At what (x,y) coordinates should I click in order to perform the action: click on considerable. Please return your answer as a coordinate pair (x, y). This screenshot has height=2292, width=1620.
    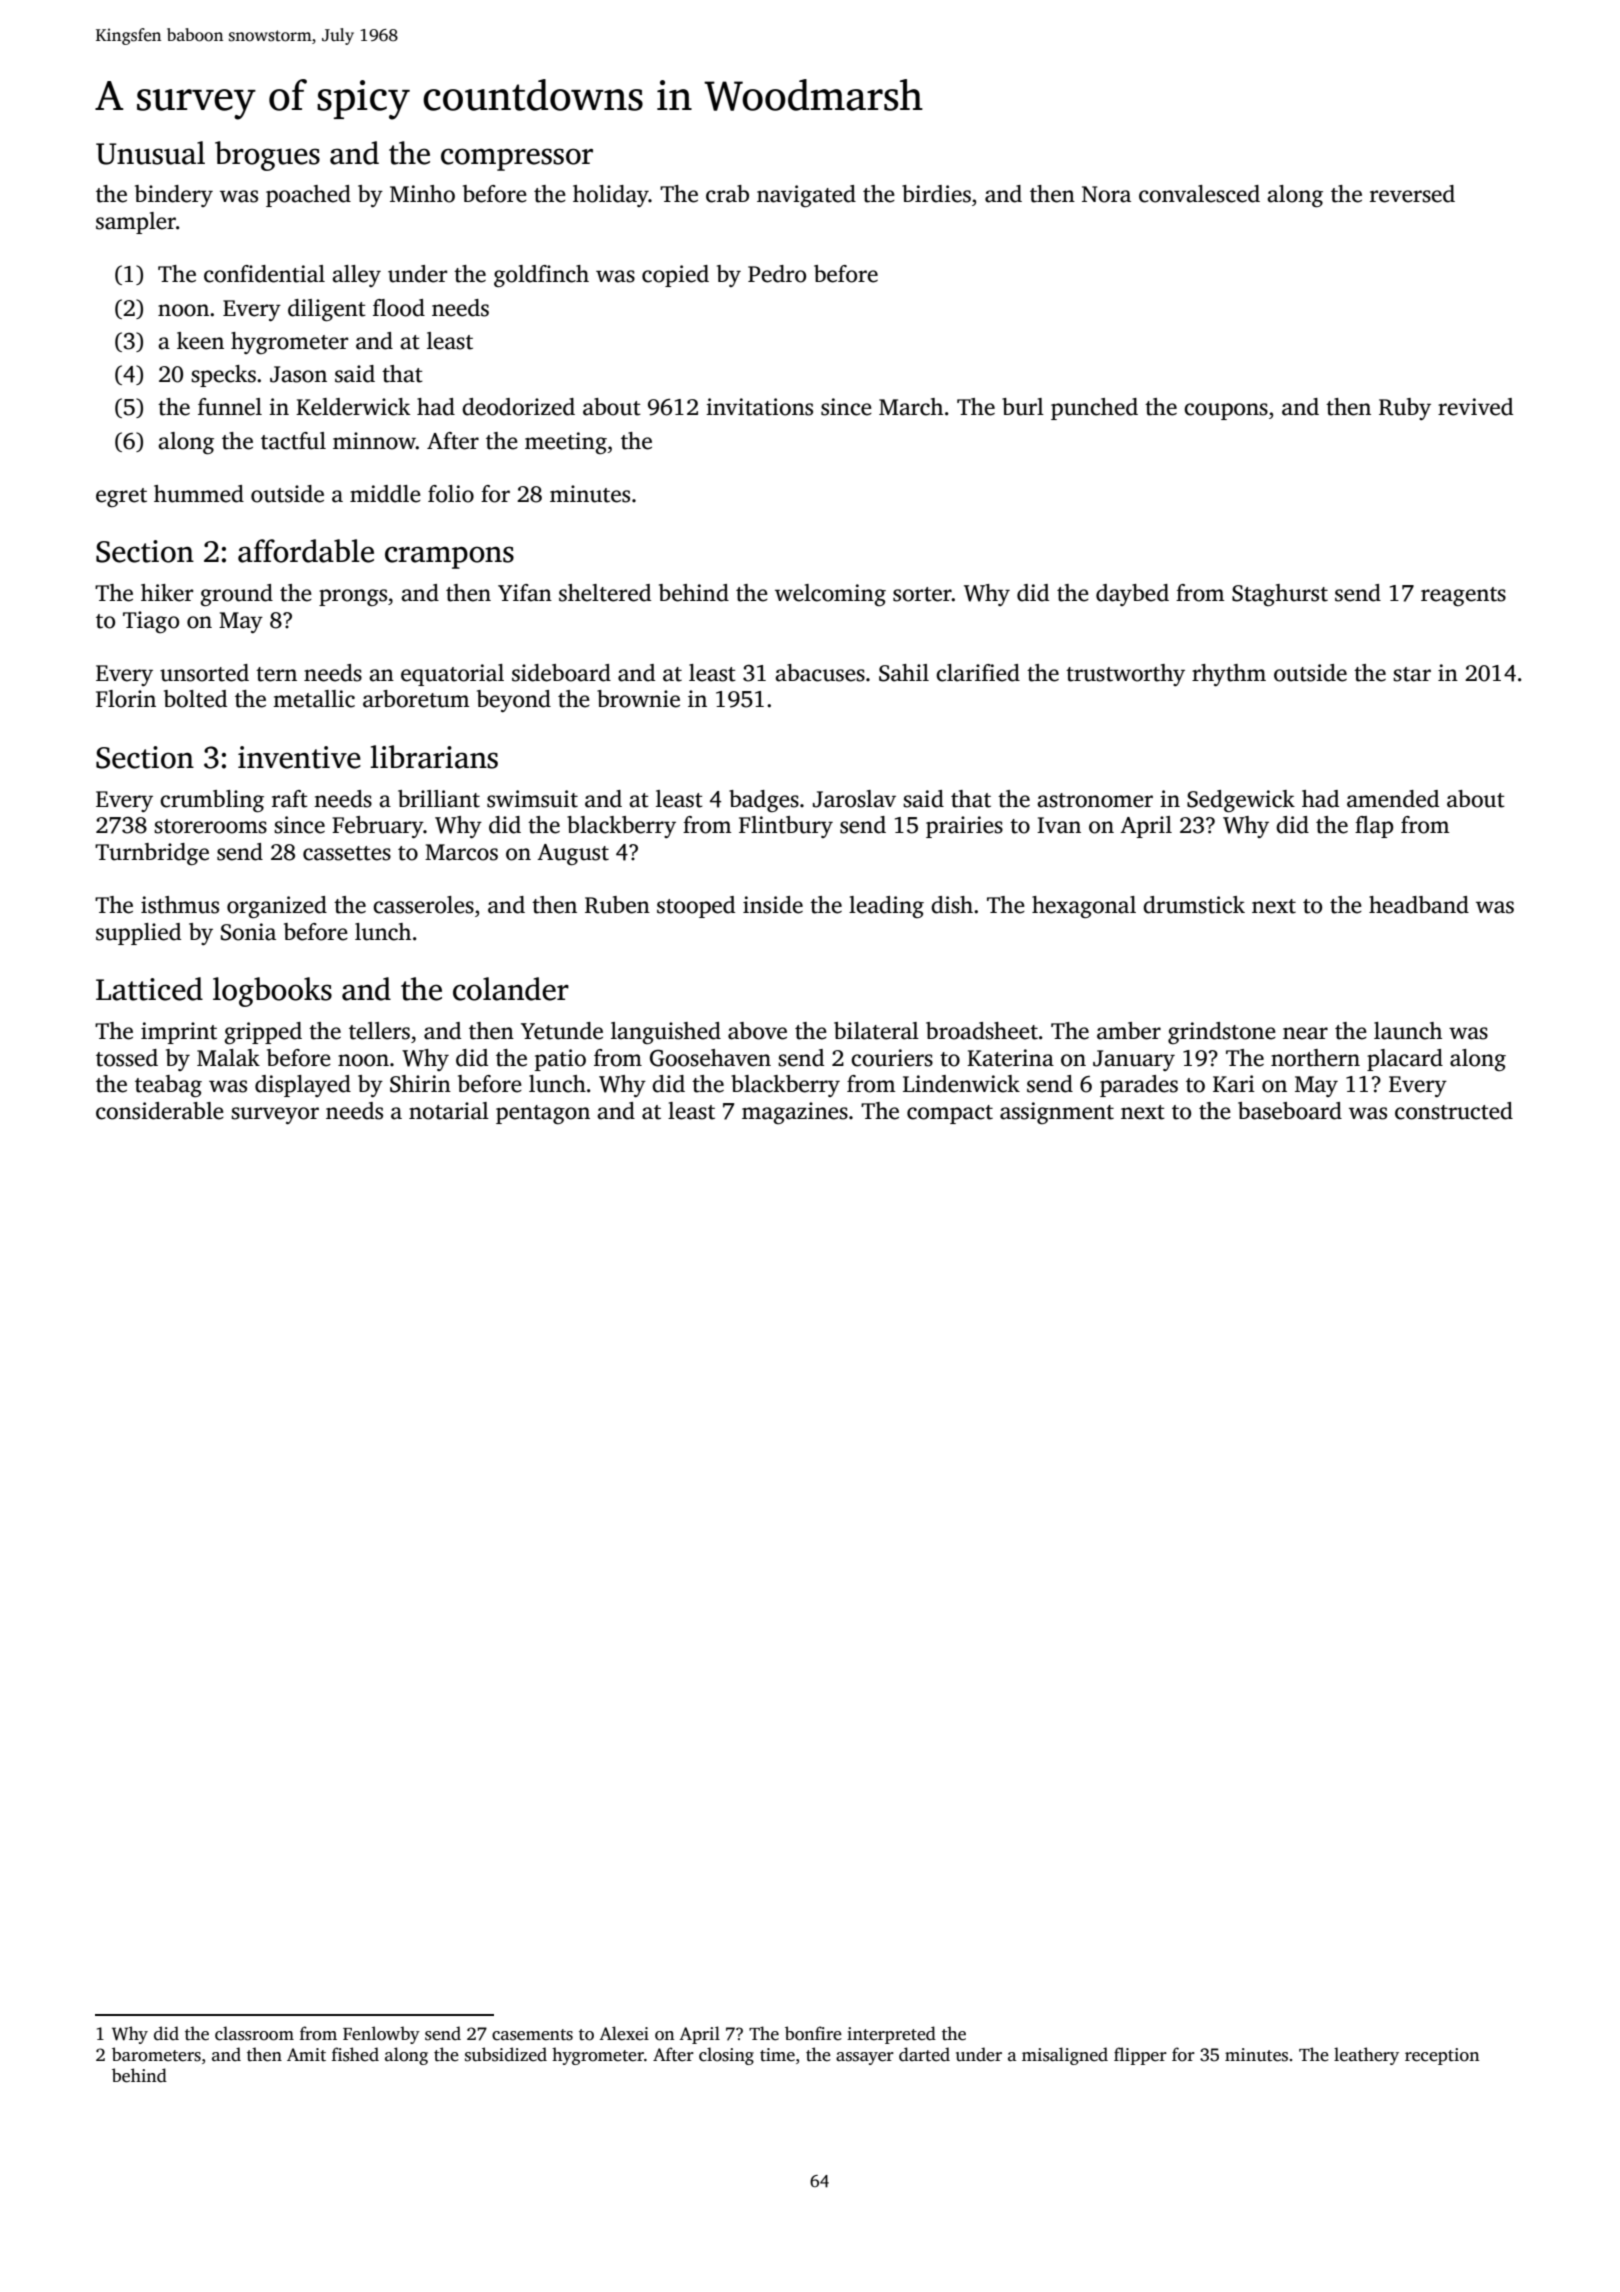
    Looking at the image, I should click on (160, 1111).
